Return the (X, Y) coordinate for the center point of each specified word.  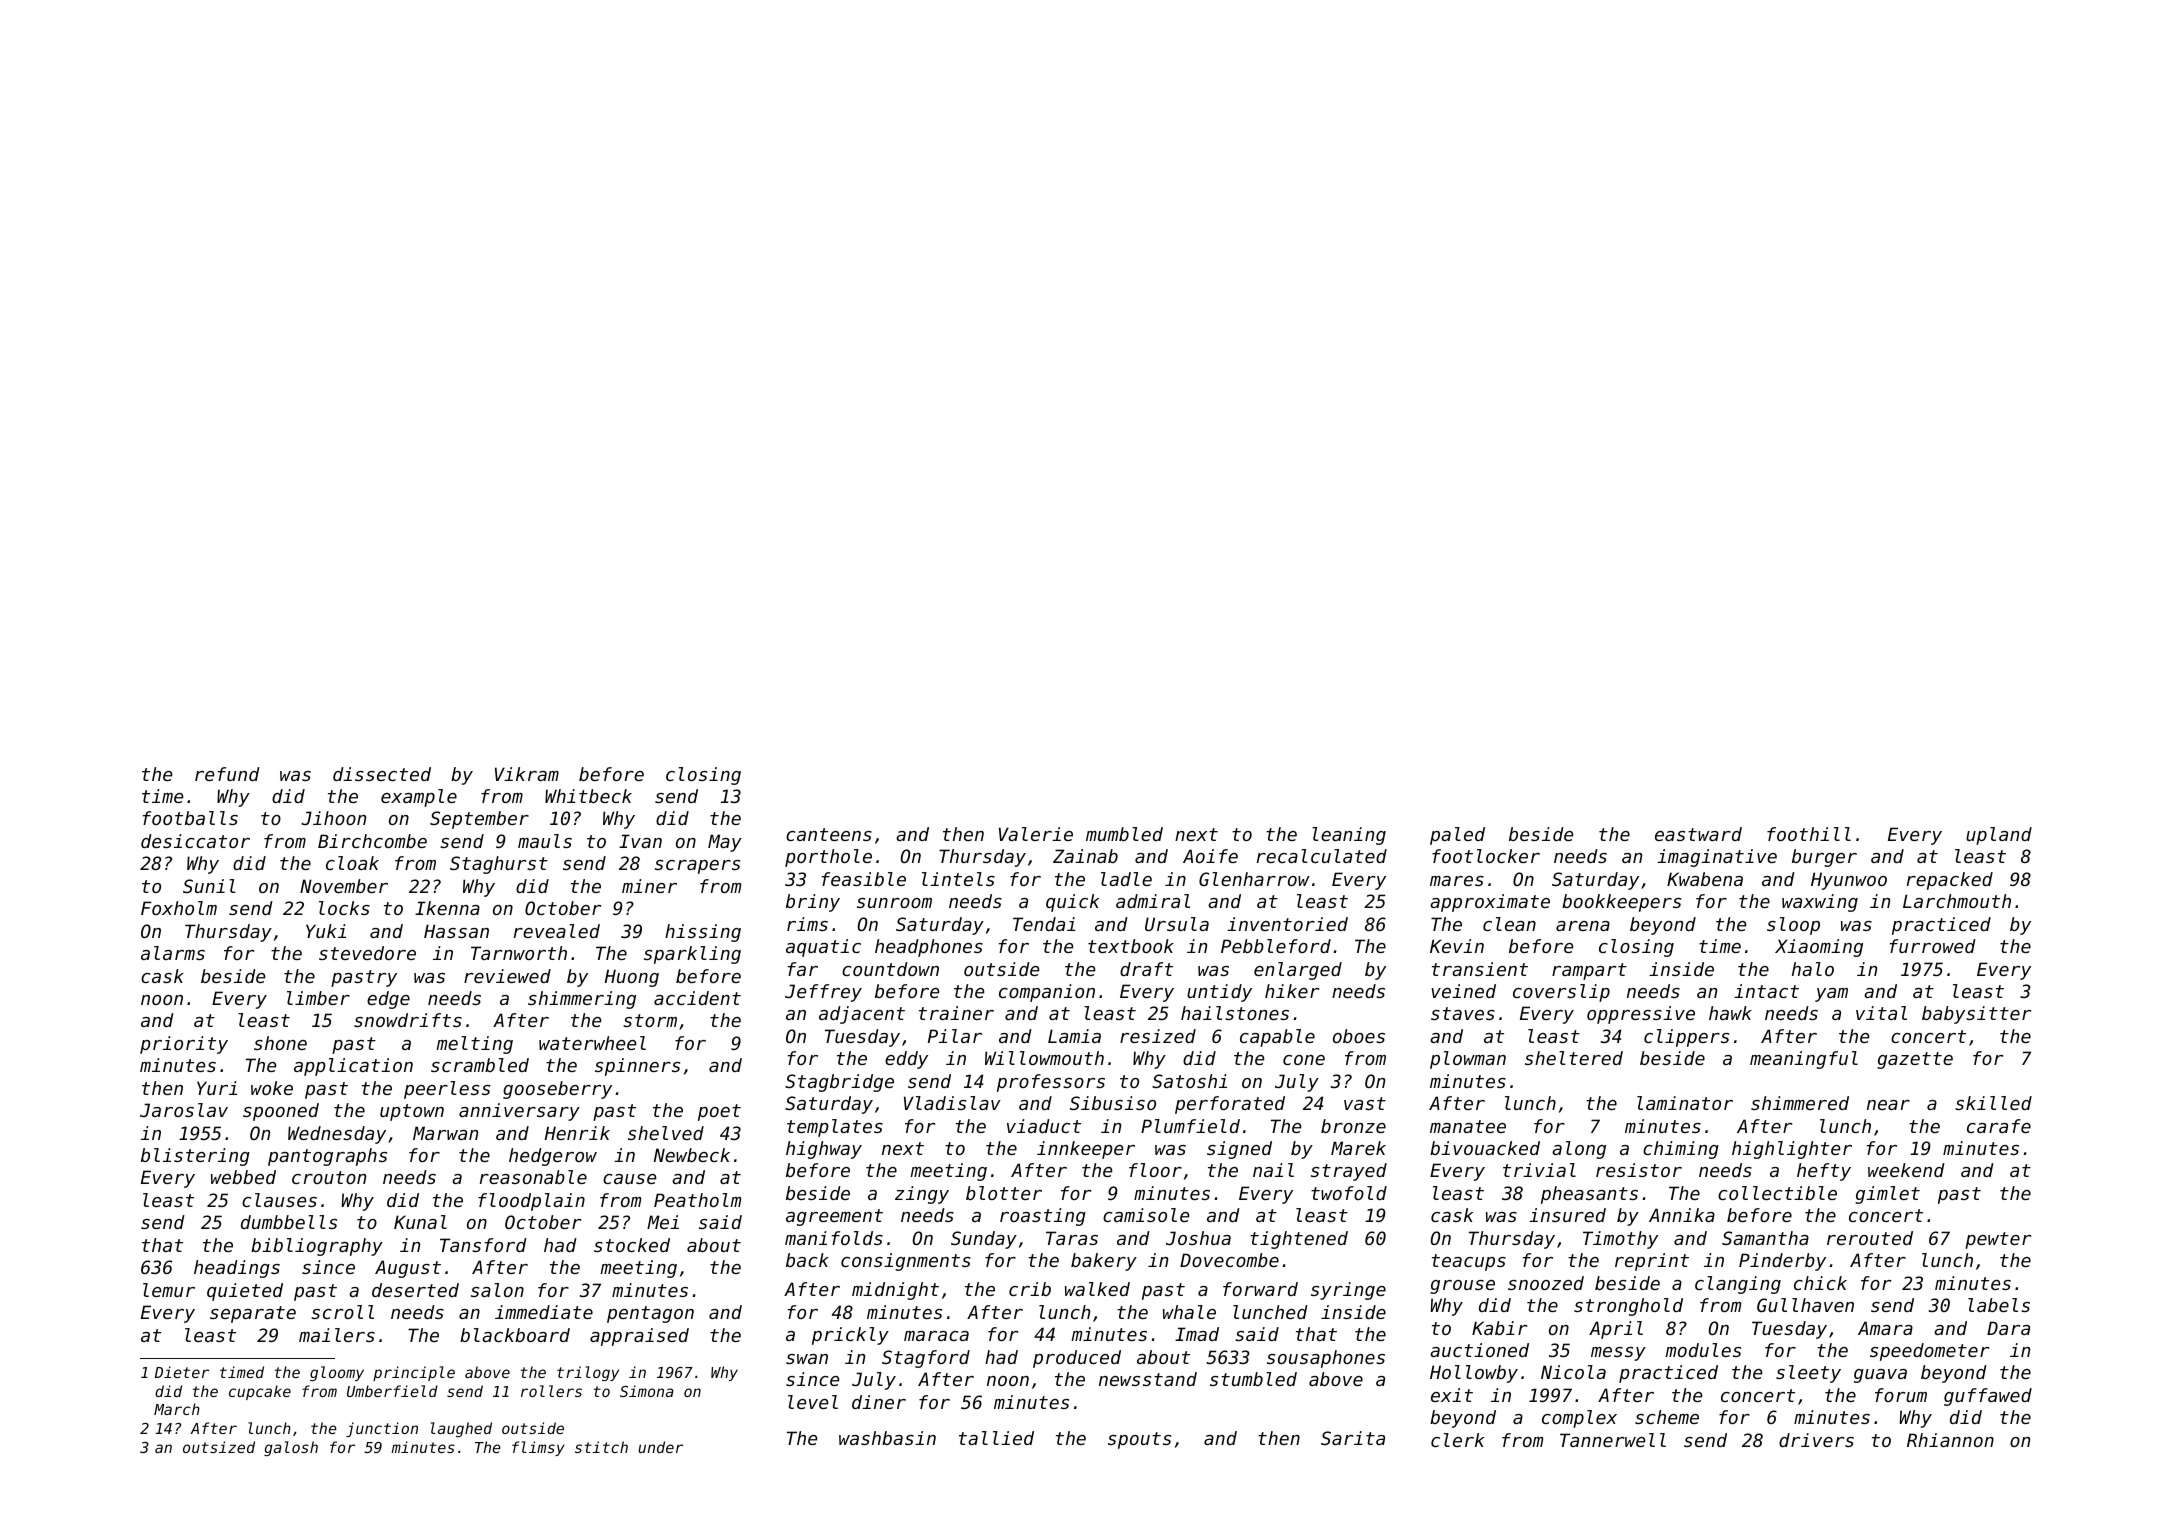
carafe (1999, 1126)
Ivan (640, 841)
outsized (219, 1447)
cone (1304, 1060)
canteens (829, 834)
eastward (1698, 834)
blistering (195, 1157)
